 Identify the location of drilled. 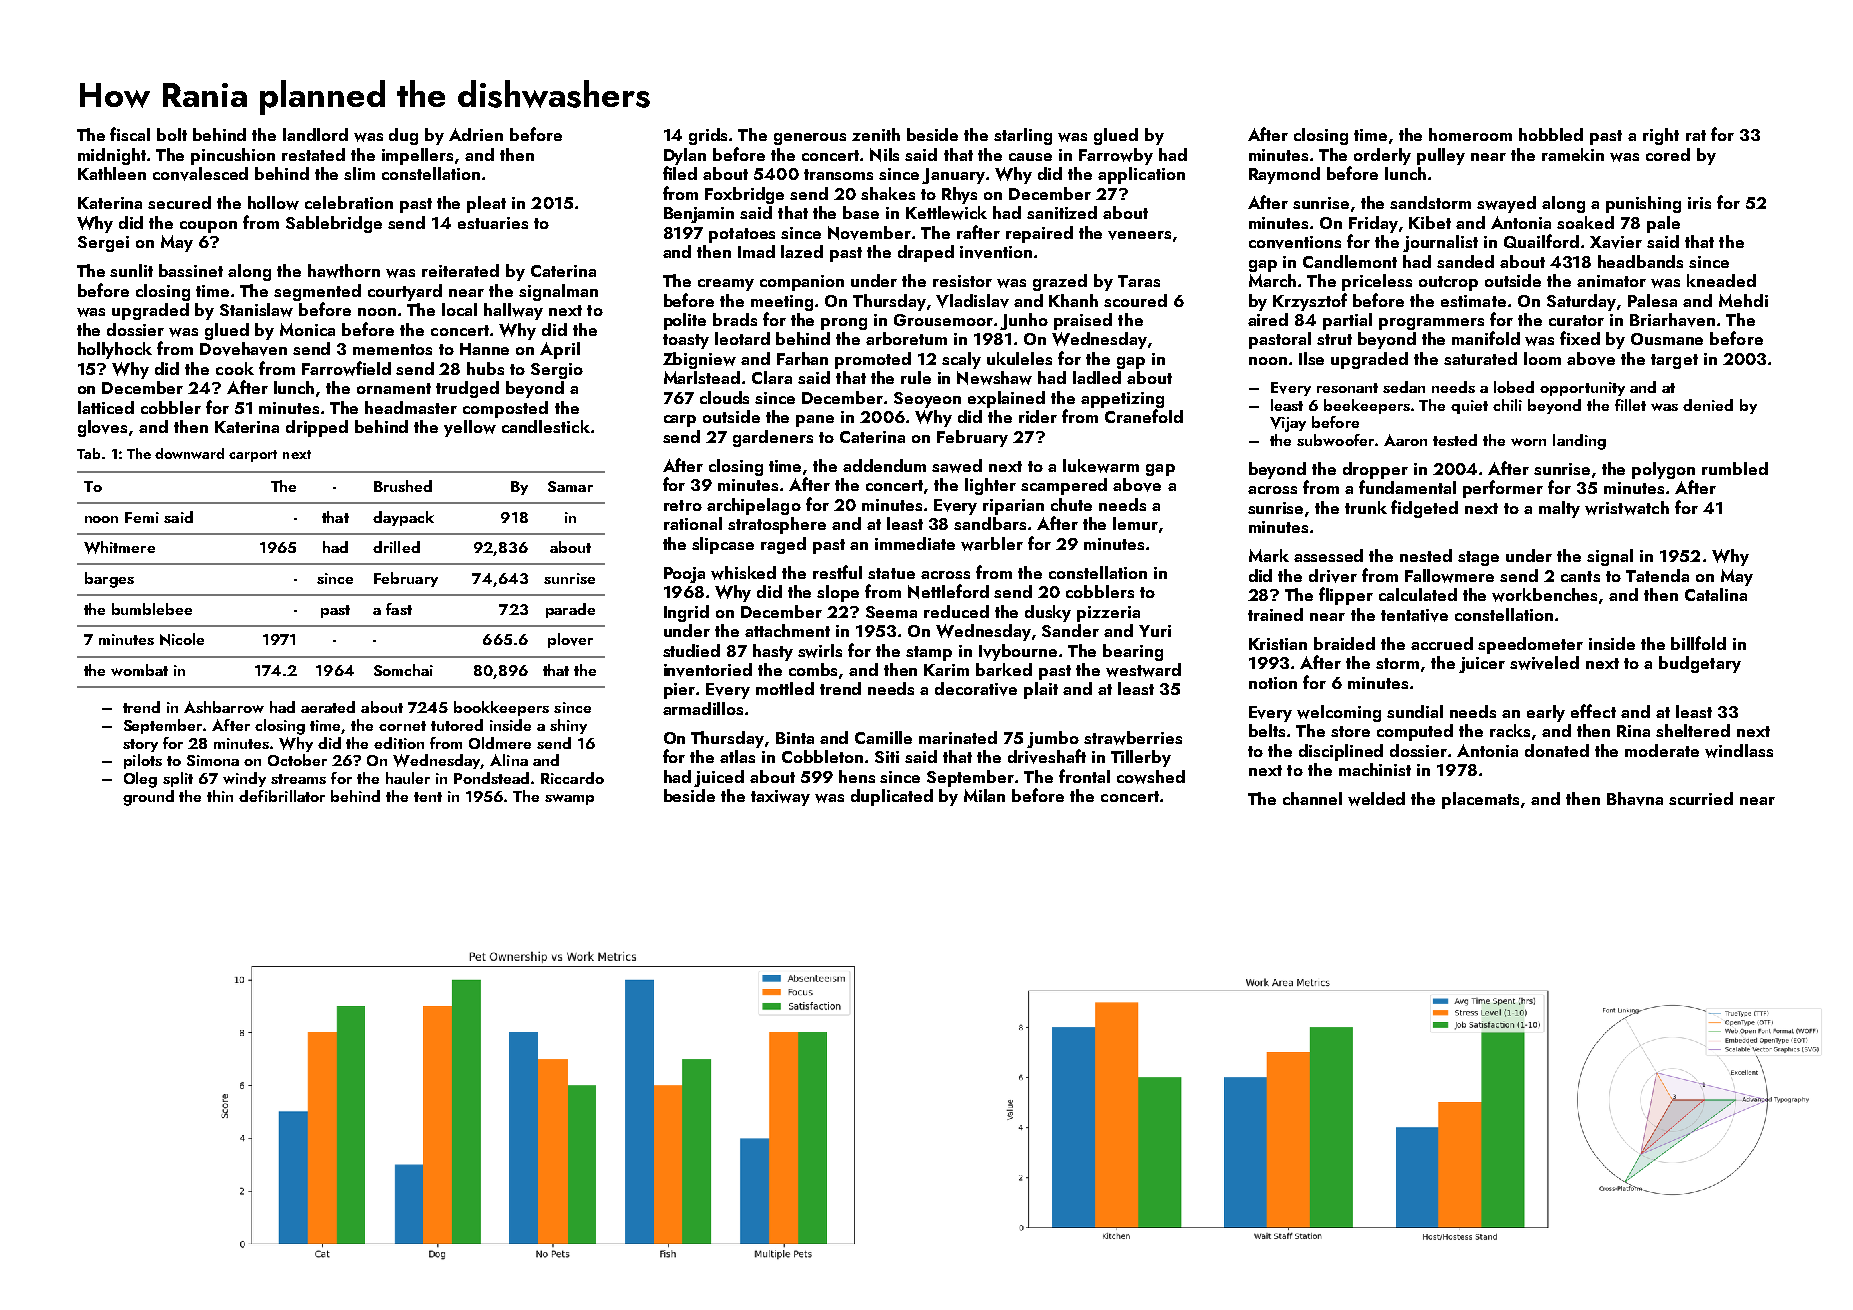
(396, 547).
